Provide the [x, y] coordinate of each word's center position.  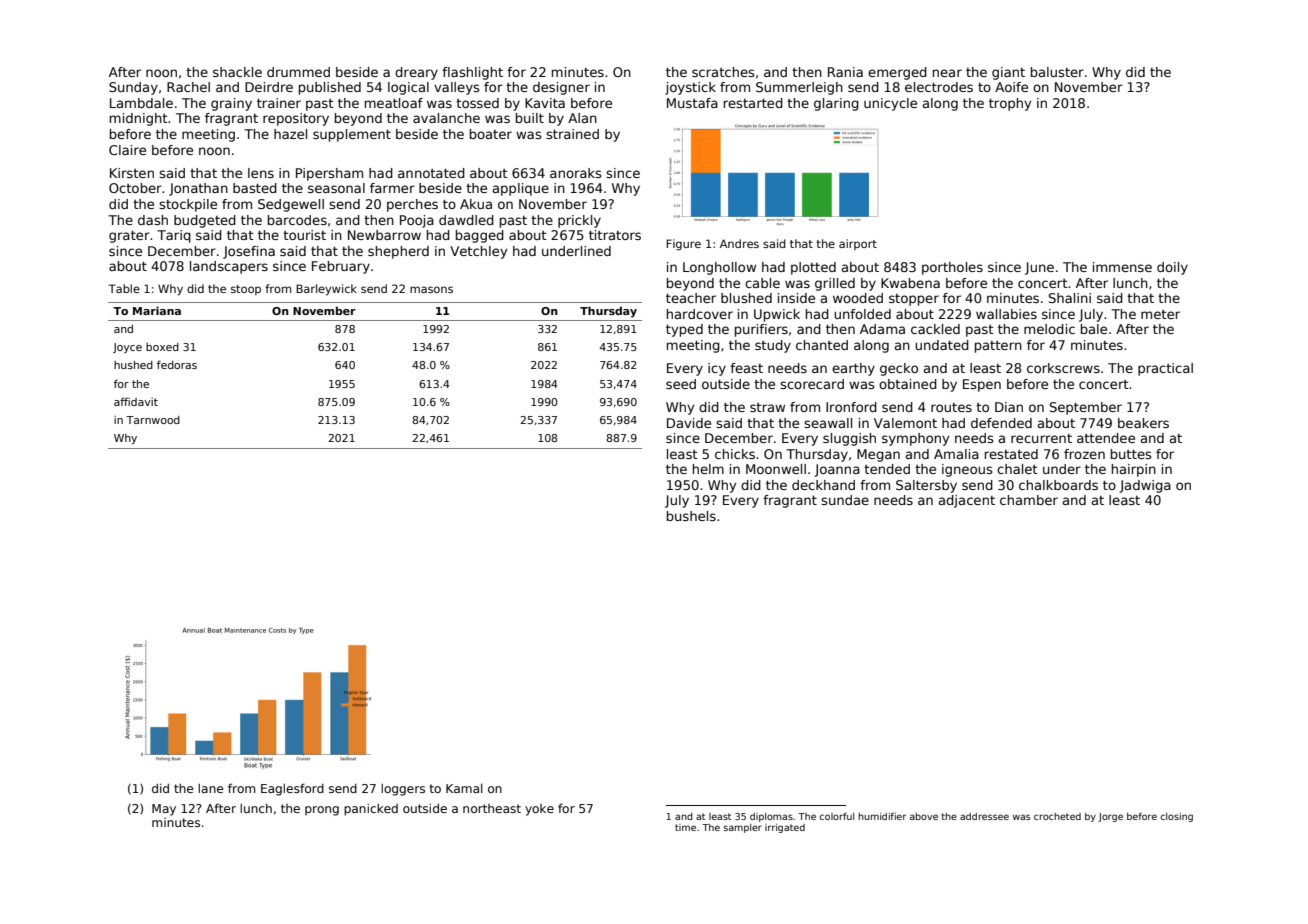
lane [210, 788]
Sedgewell [291, 205]
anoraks [576, 173]
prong [322, 811]
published [330, 88]
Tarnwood [153, 420]
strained [572, 134]
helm [708, 469]
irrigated [785, 828]
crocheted [1057, 816]
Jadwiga [1145, 486]
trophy [1010, 104]
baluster [1057, 72]
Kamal [464, 788]
